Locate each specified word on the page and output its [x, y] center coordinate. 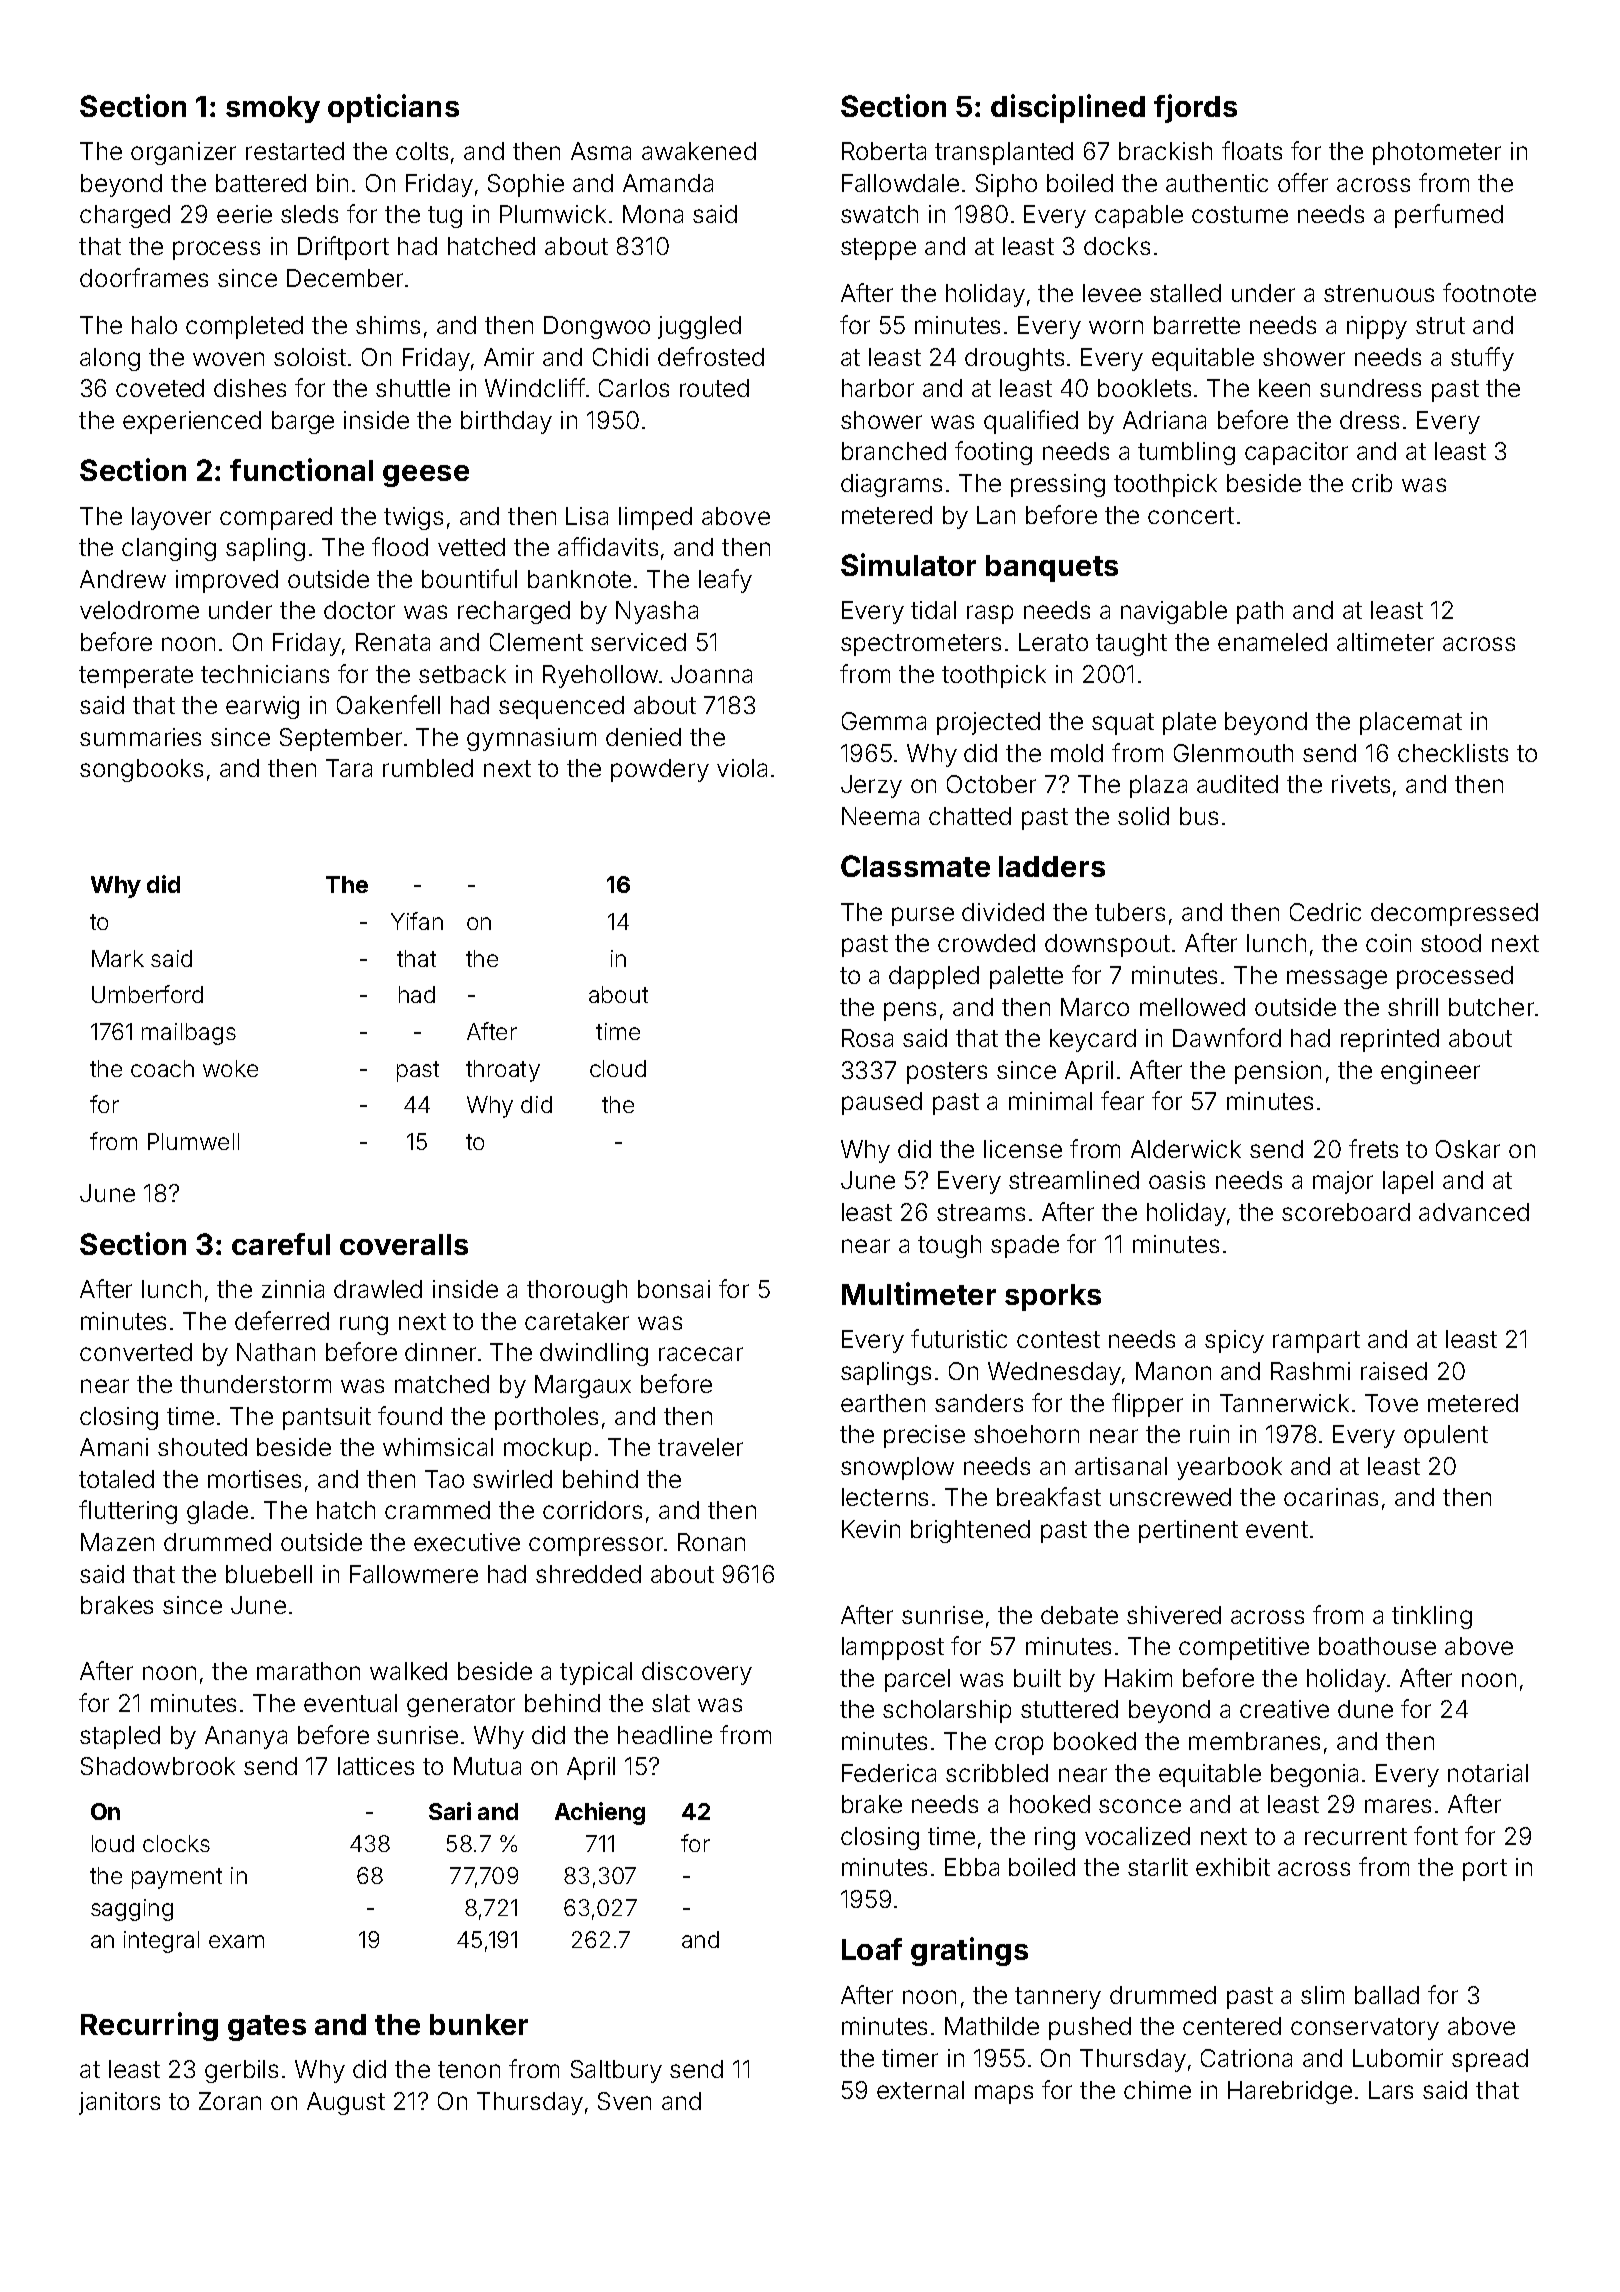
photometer [1437, 153]
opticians [393, 108]
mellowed [1192, 1007]
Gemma [884, 721]
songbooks [141, 770]
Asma [601, 151]
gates [267, 2028]
